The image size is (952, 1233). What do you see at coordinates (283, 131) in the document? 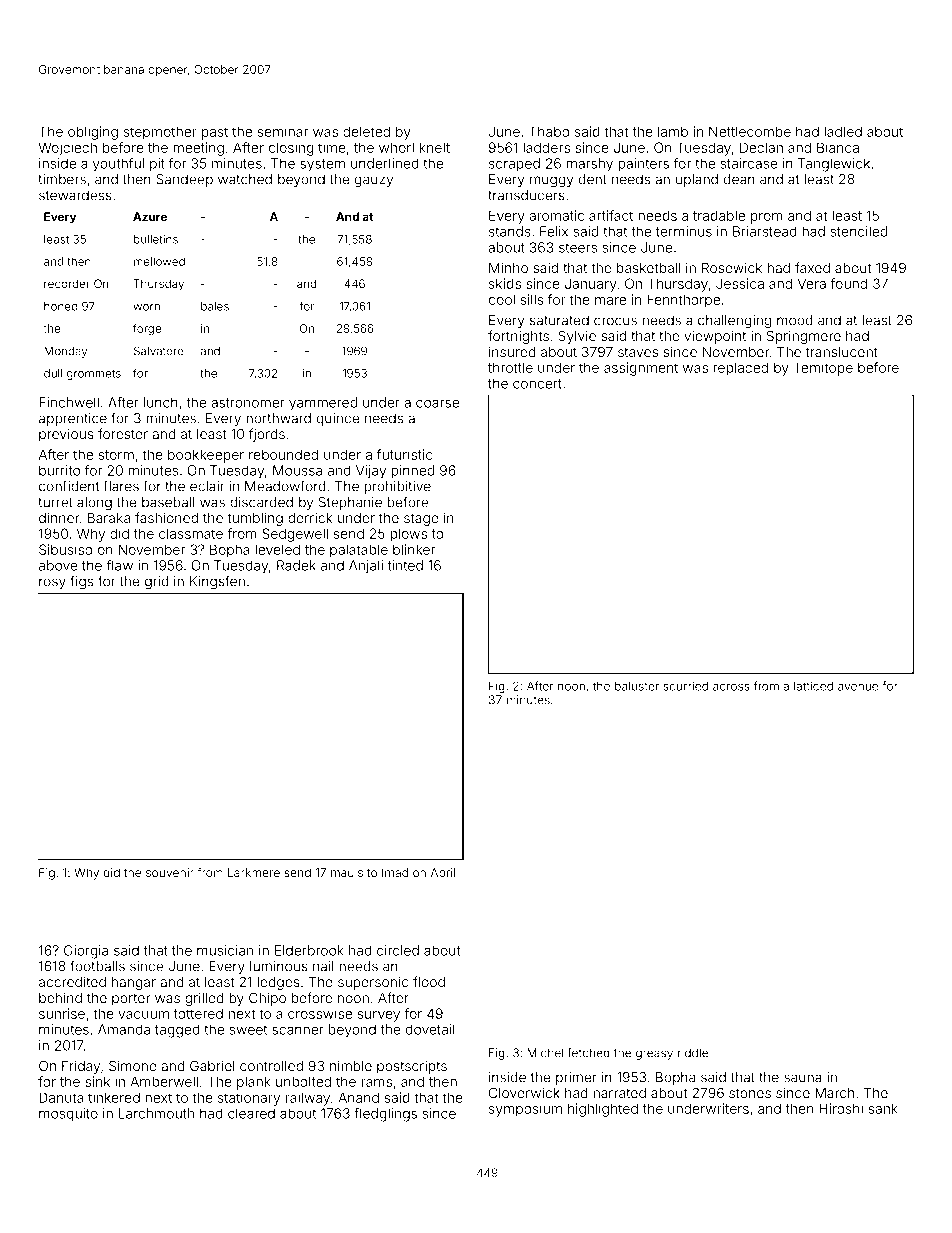
I see `seminar` at bounding box center [283, 131].
